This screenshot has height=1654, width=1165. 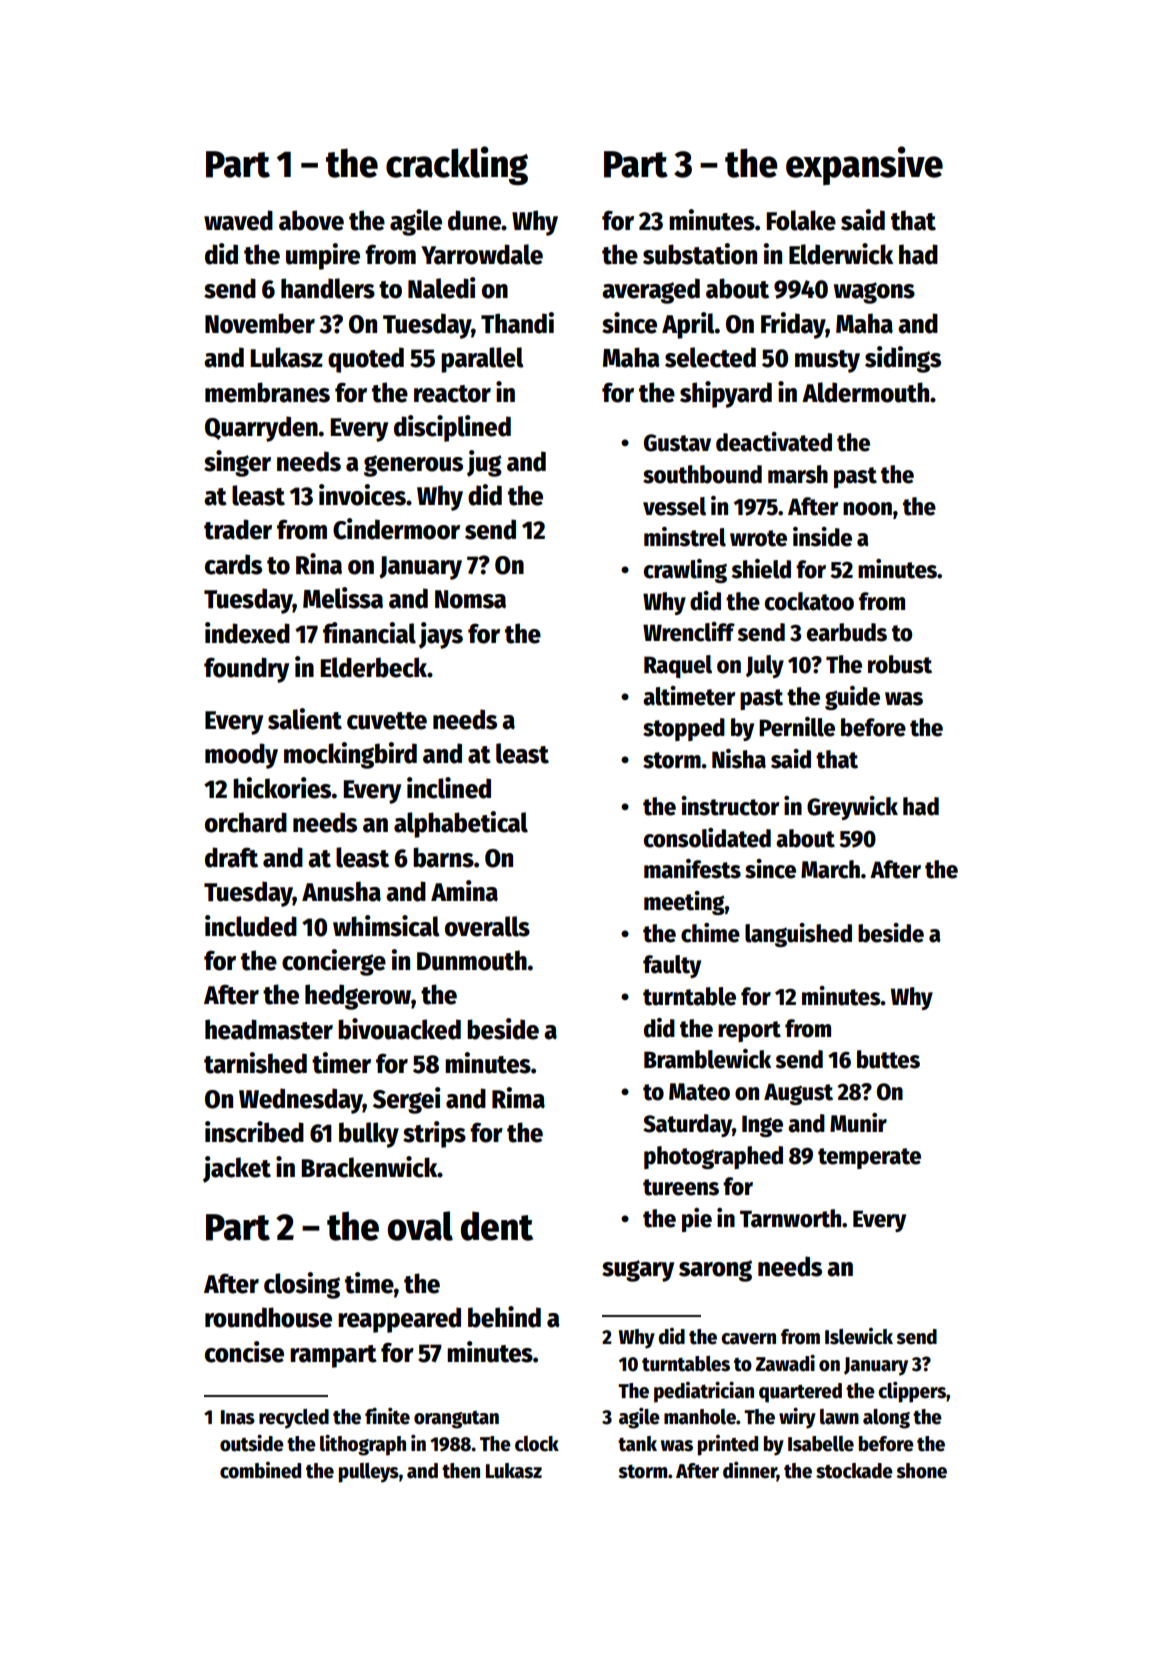 What do you see at coordinates (482, 360) in the screenshot?
I see `parallel` at bounding box center [482, 360].
